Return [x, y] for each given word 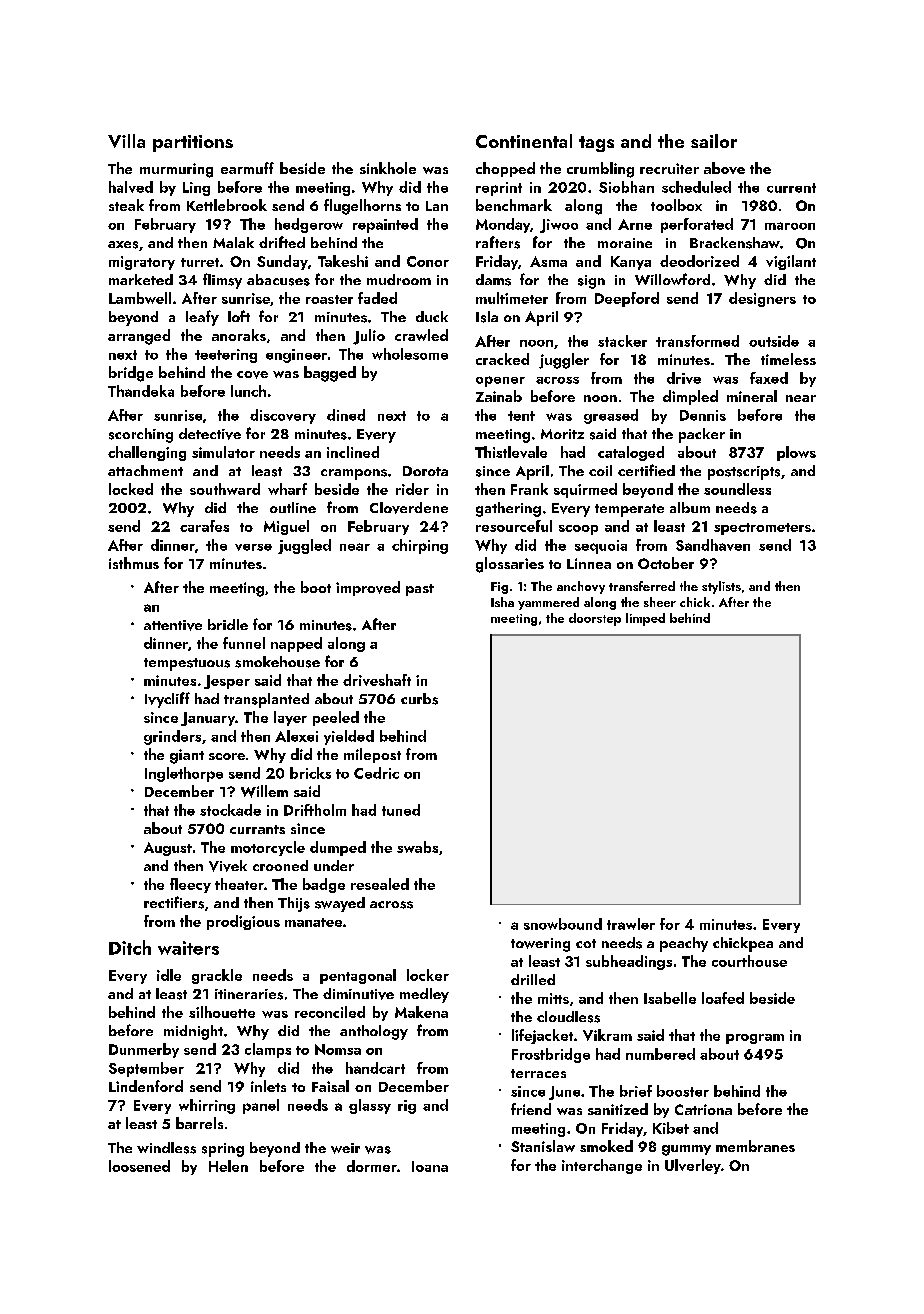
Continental [524, 141]
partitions [193, 143]
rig [407, 1107]
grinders [172, 737]
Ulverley [693, 1166]
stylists [721, 587]
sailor [714, 141]
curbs [419, 699]
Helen [228, 1166]
